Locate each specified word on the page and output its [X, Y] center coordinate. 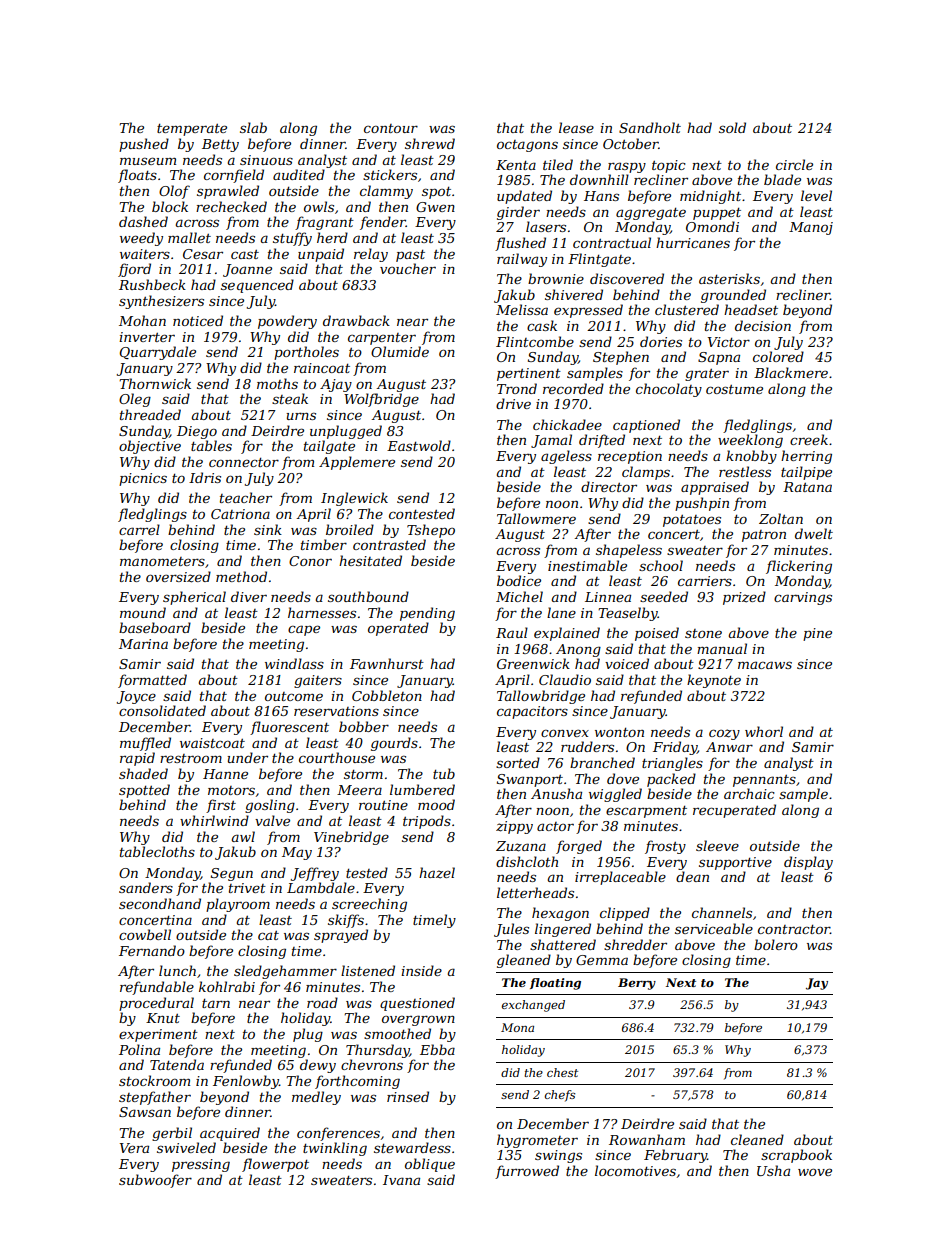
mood [436, 804]
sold [732, 127]
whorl [764, 731]
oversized [178, 577]
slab [253, 127]
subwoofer [155, 1181]
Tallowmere [536, 518]
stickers [390, 174]
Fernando [152, 950]
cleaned [757, 1139]
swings [558, 1156]
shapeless [629, 551]
